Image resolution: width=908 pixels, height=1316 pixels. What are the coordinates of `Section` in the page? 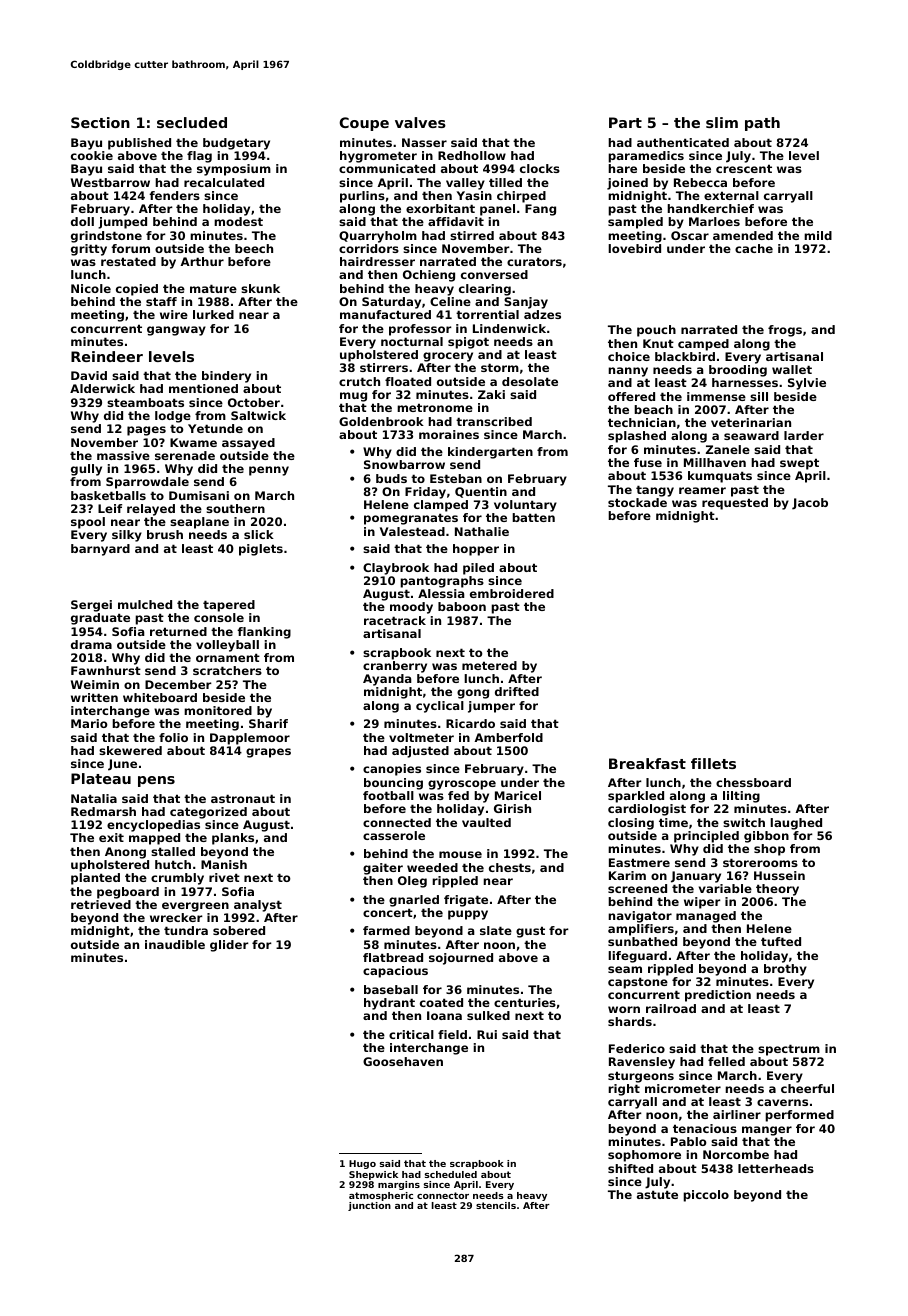 It's located at (100, 122).
